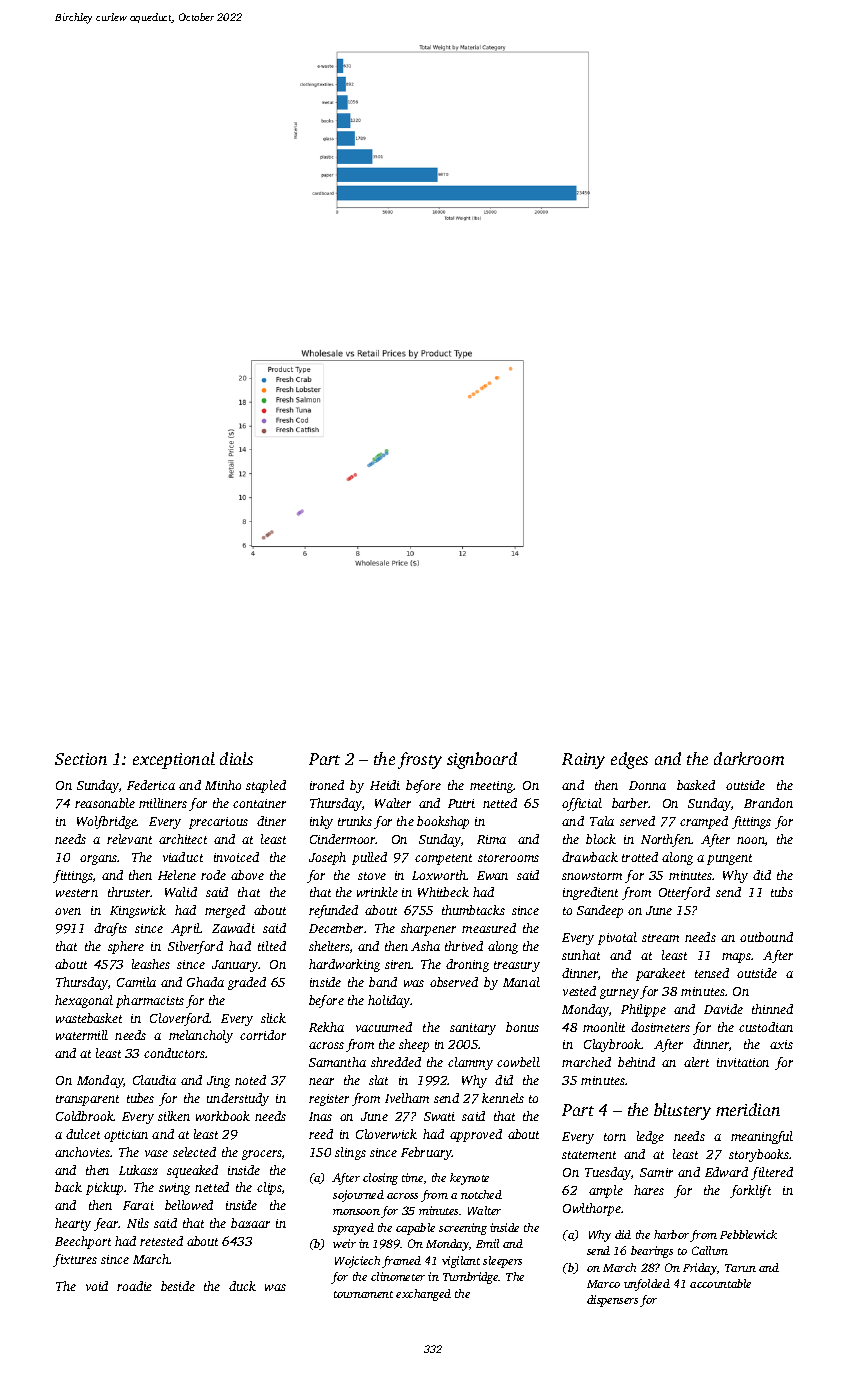 The width and height of the page is (849, 1400). Describe the element at coordinates (423, 1295) in the page. I see `exchanged` at that location.
